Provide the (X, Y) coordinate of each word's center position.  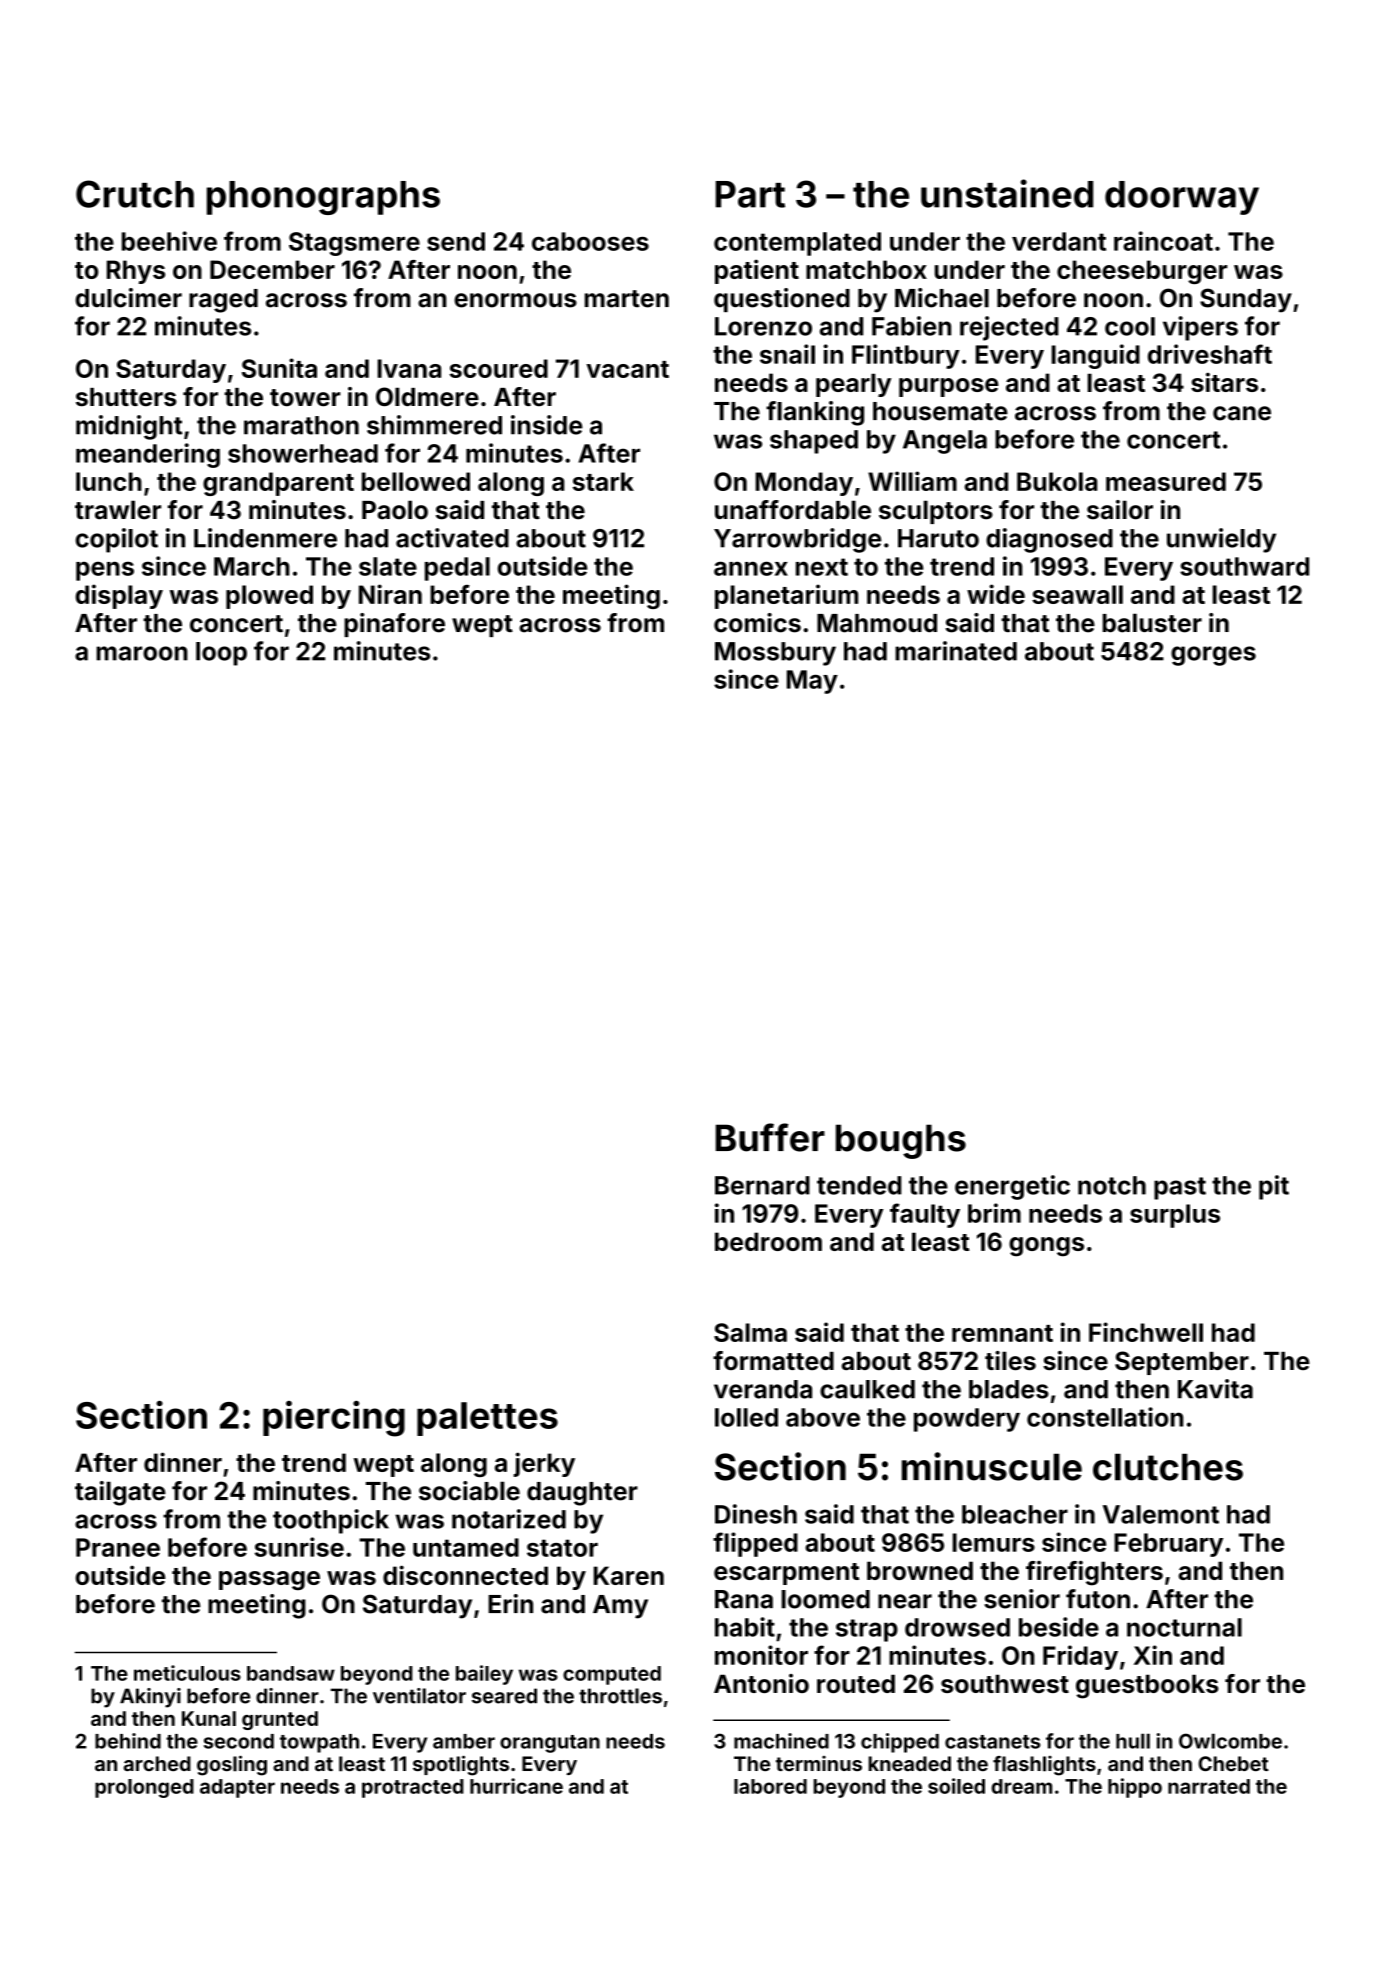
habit (745, 1627)
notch (1112, 1185)
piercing (334, 1418)
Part (750, 194)
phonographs (323, 198)
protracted (413, 1788)
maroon (142, 653)
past (1180, 1188)
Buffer (770, 1137)
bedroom (768, 1241)
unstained (1007, 193)
